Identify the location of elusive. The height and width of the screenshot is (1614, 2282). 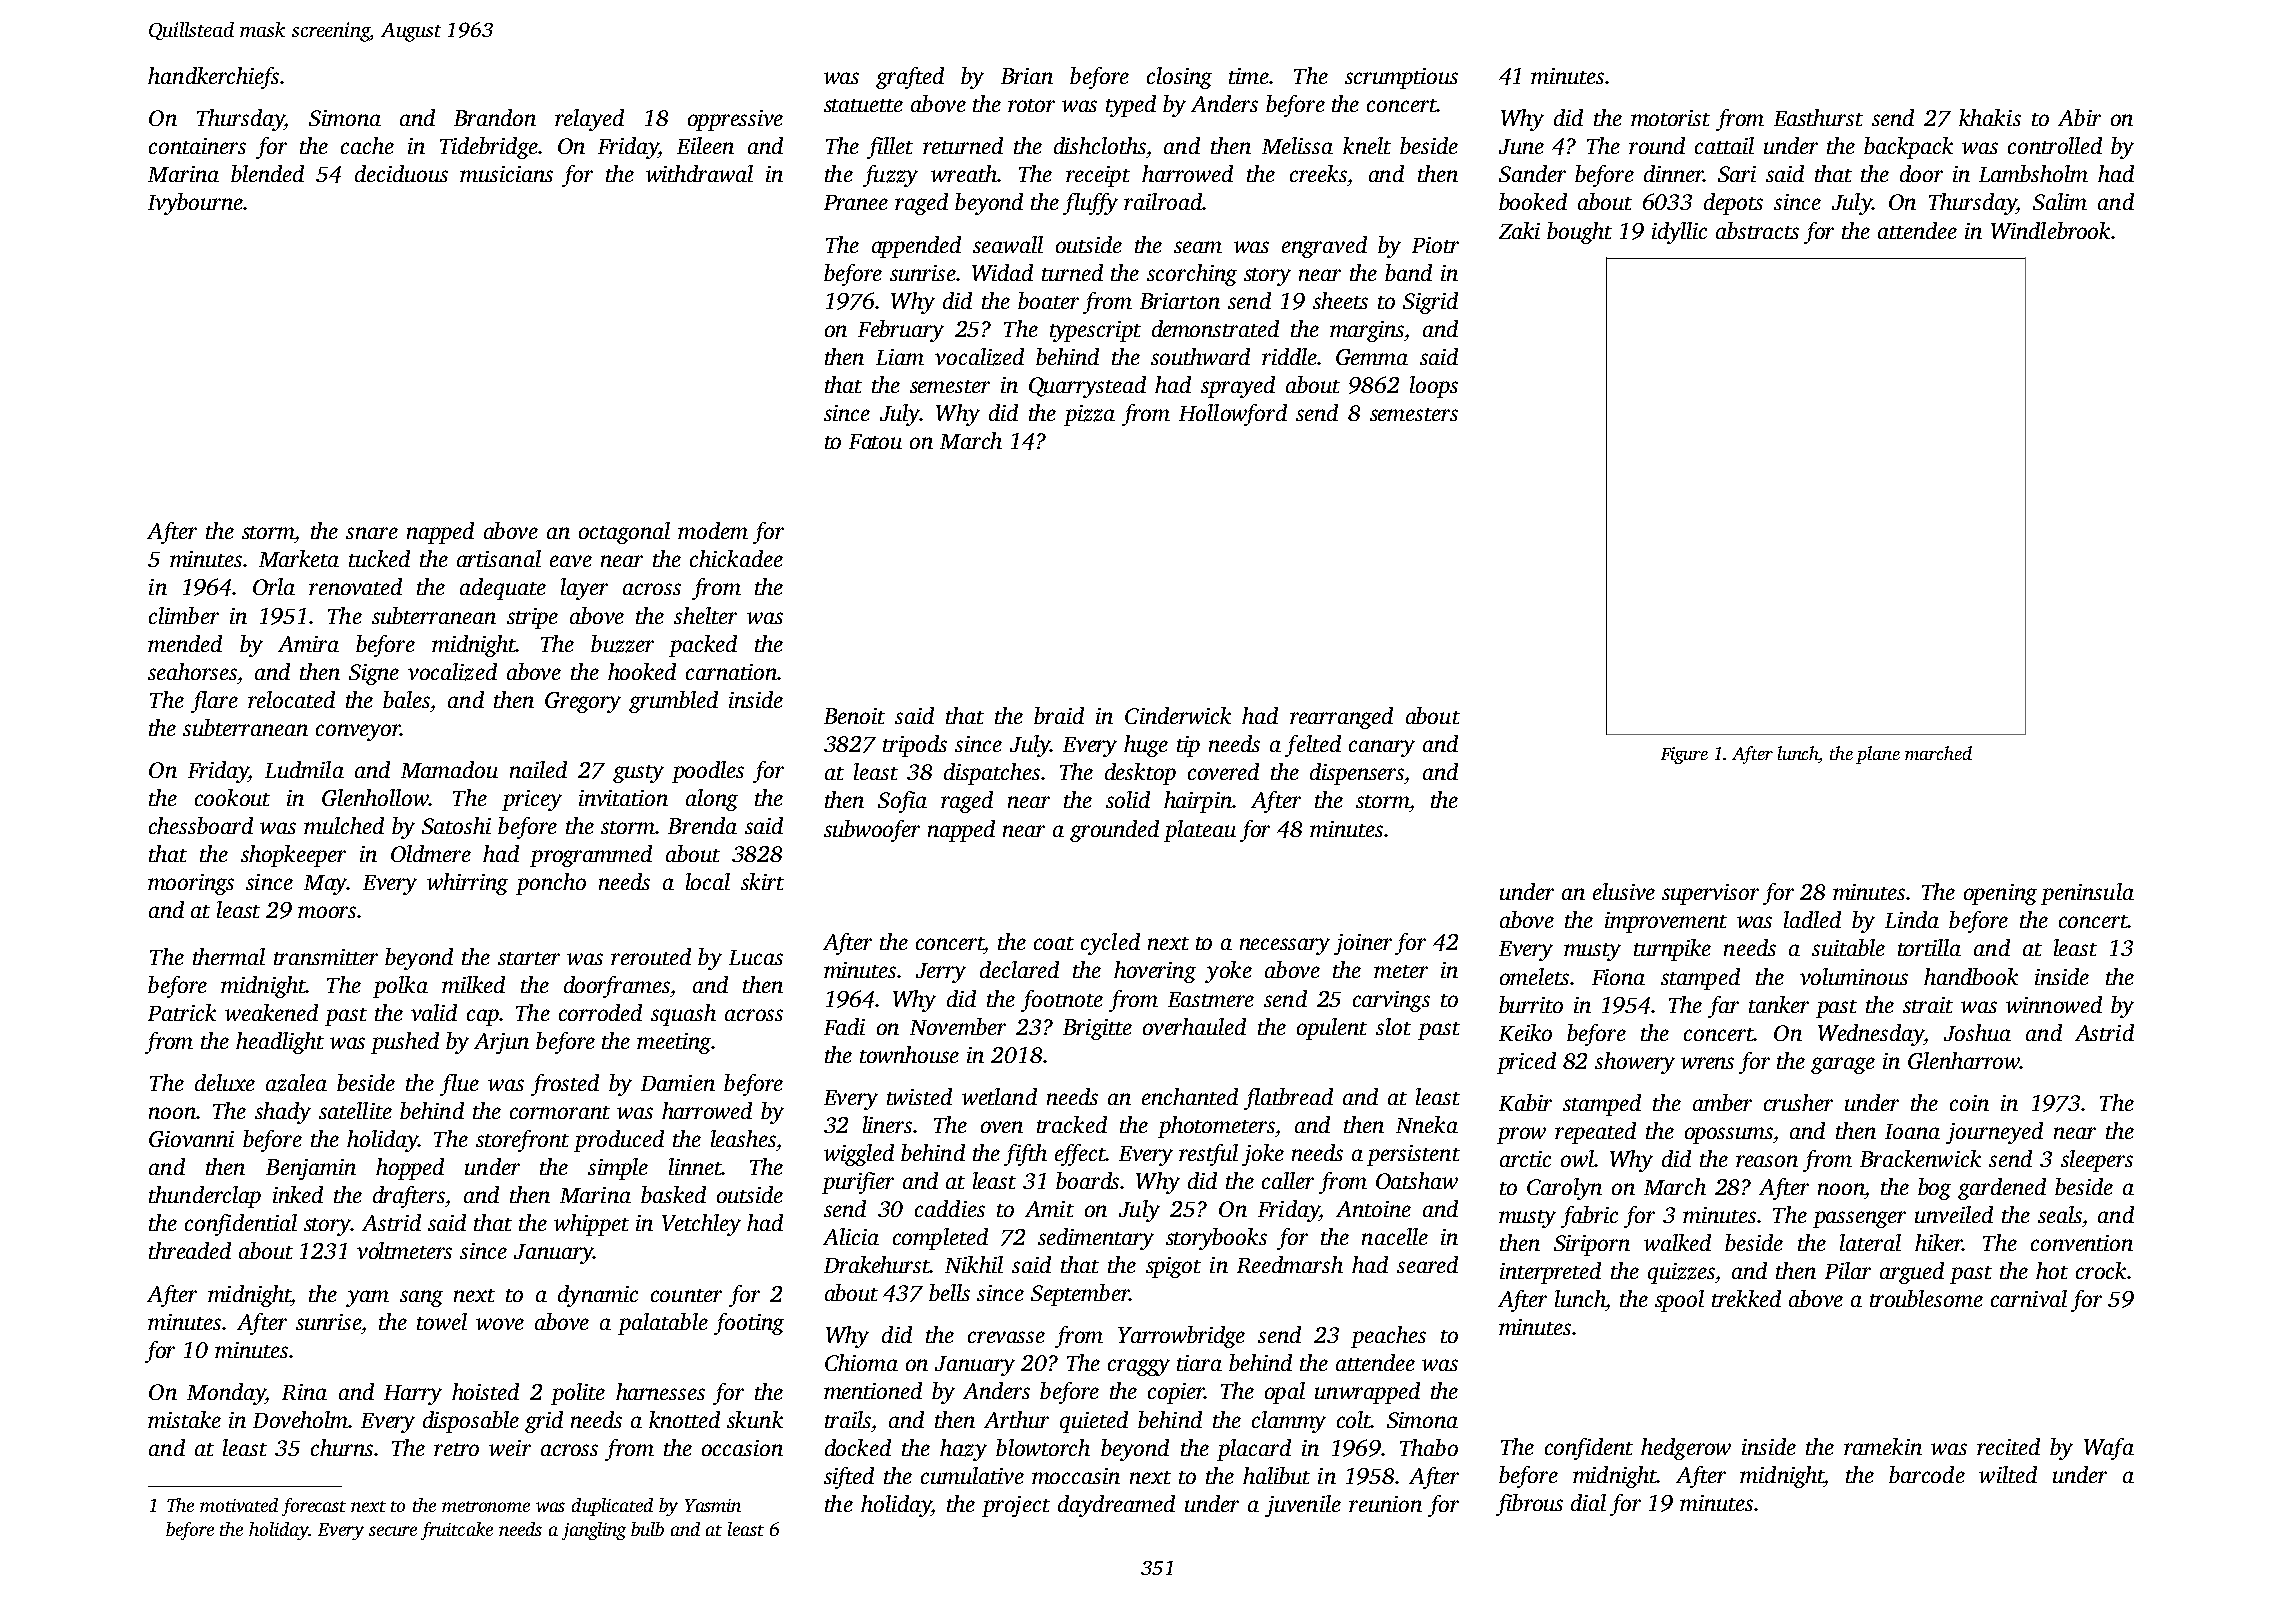
(1624, 891).
